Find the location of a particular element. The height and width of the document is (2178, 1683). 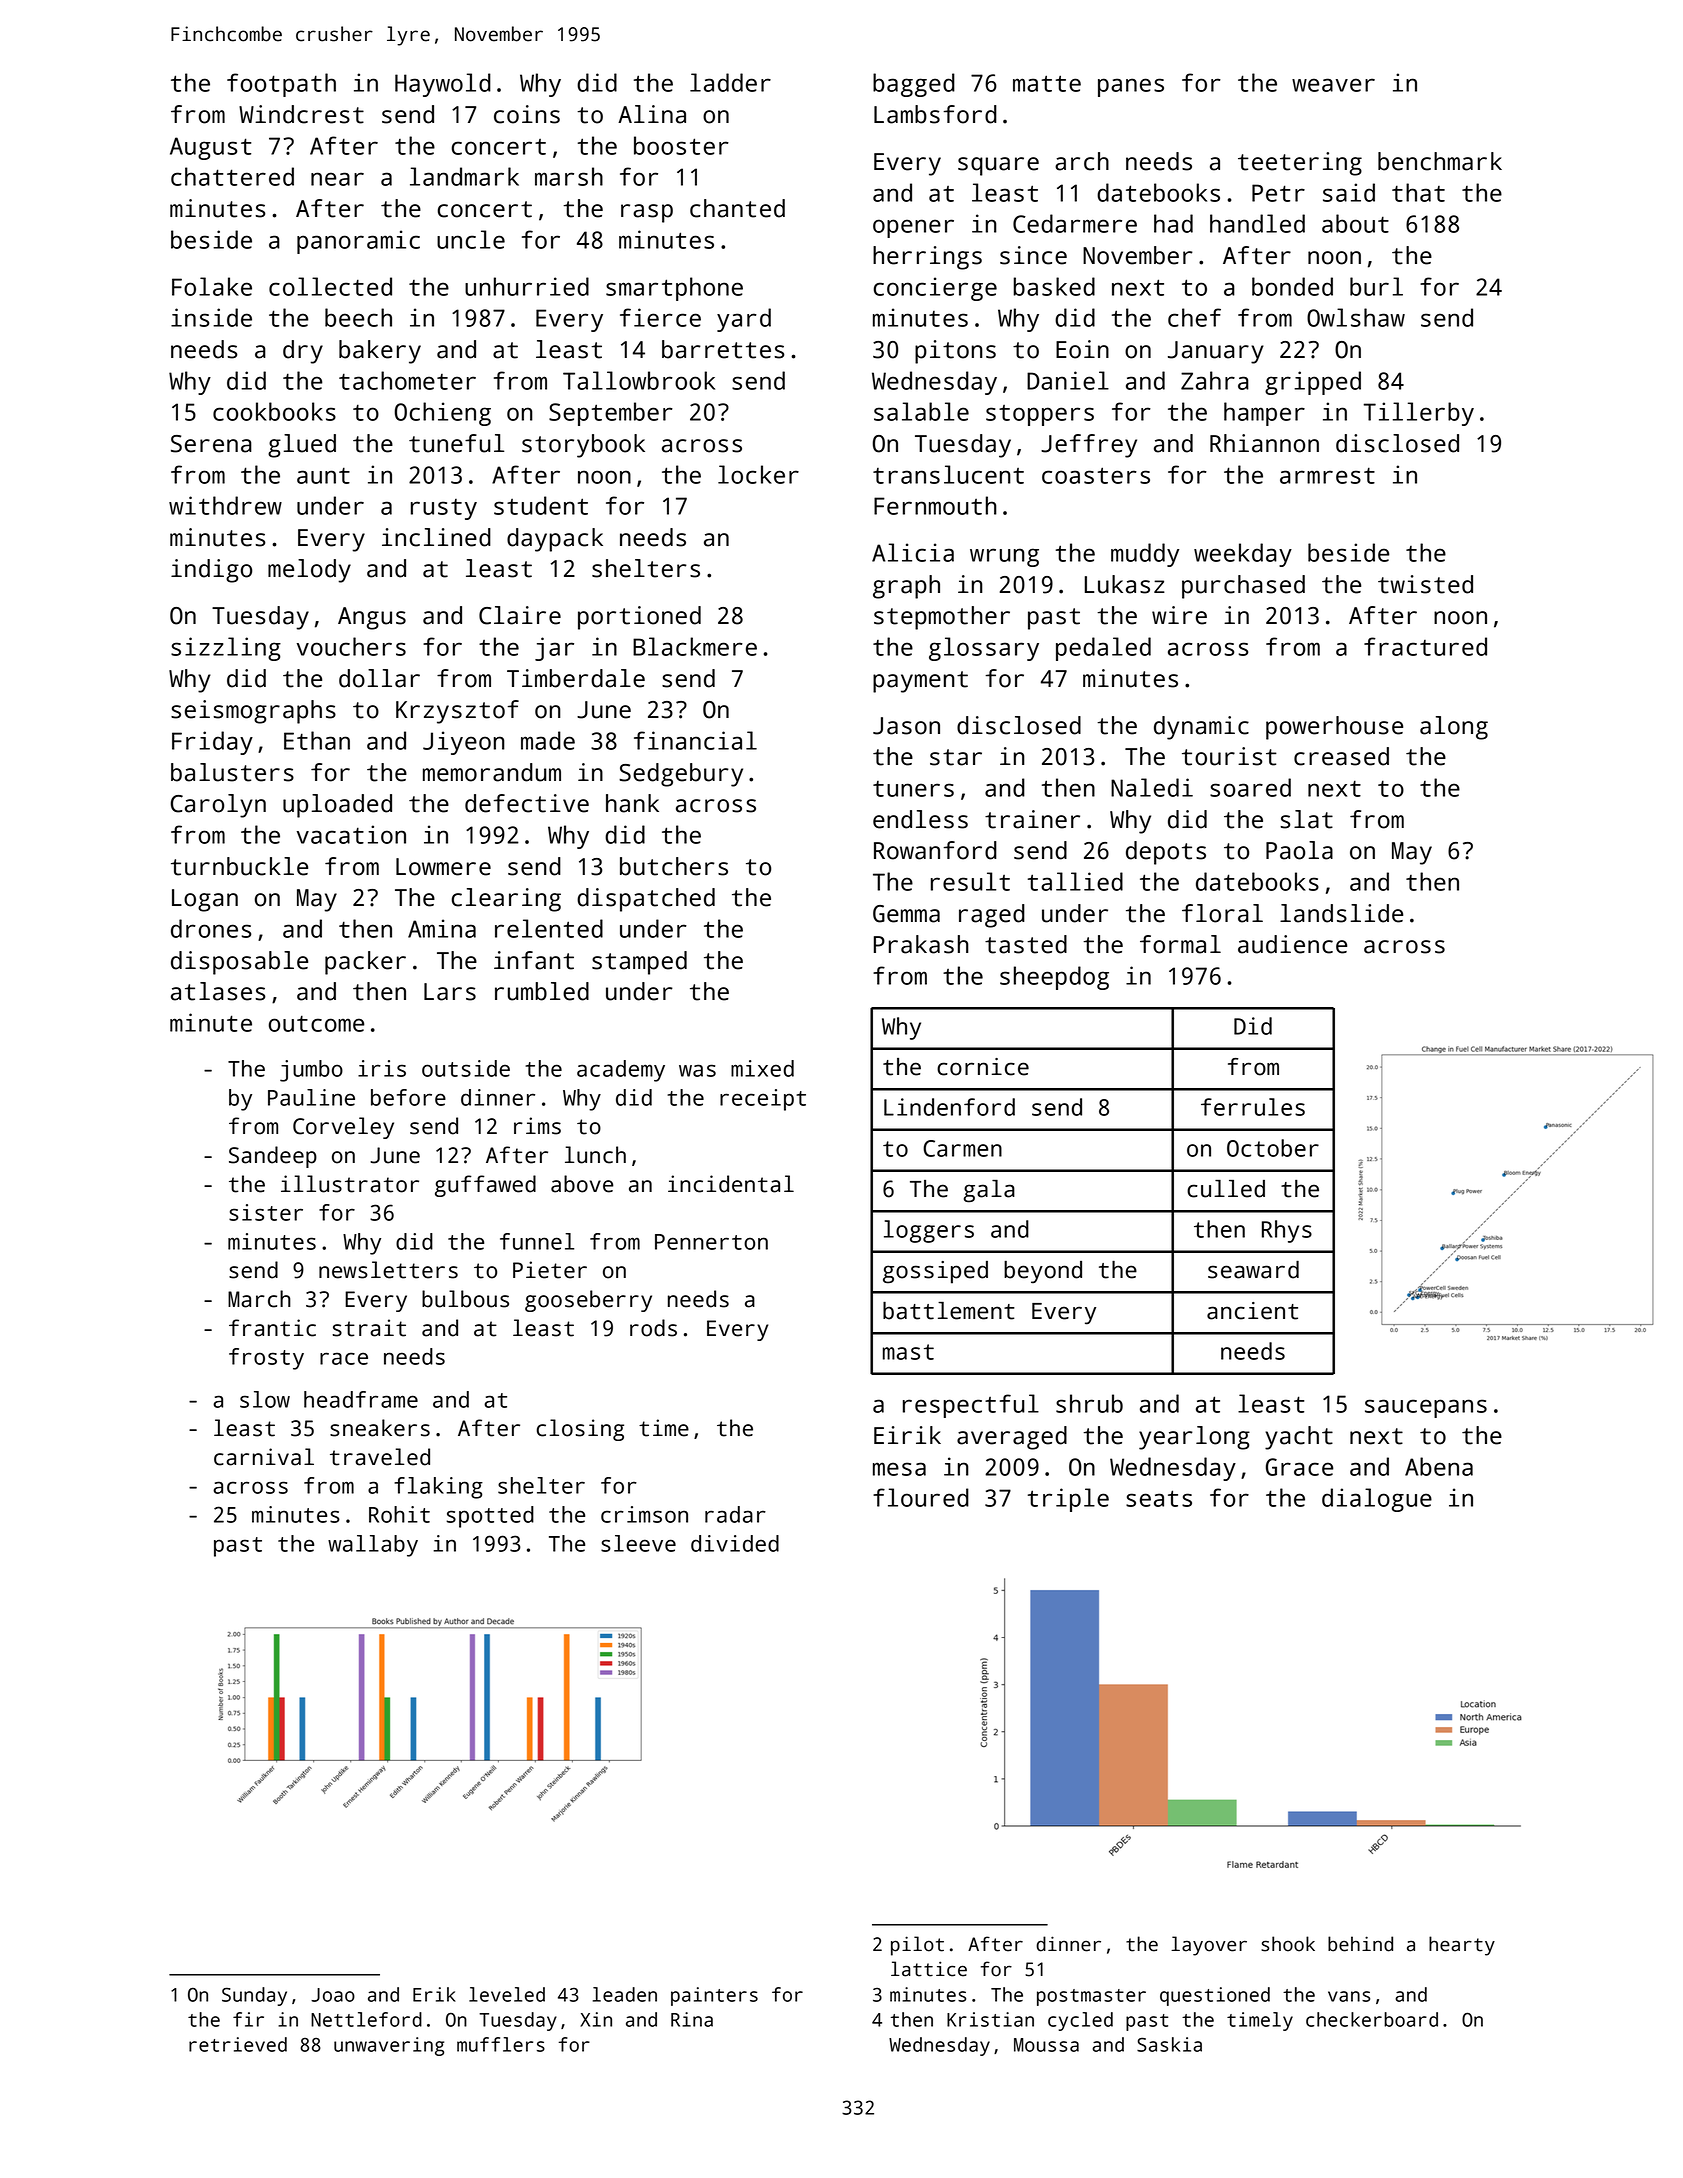

Tillerby is located at coordinates (1419, 414).
